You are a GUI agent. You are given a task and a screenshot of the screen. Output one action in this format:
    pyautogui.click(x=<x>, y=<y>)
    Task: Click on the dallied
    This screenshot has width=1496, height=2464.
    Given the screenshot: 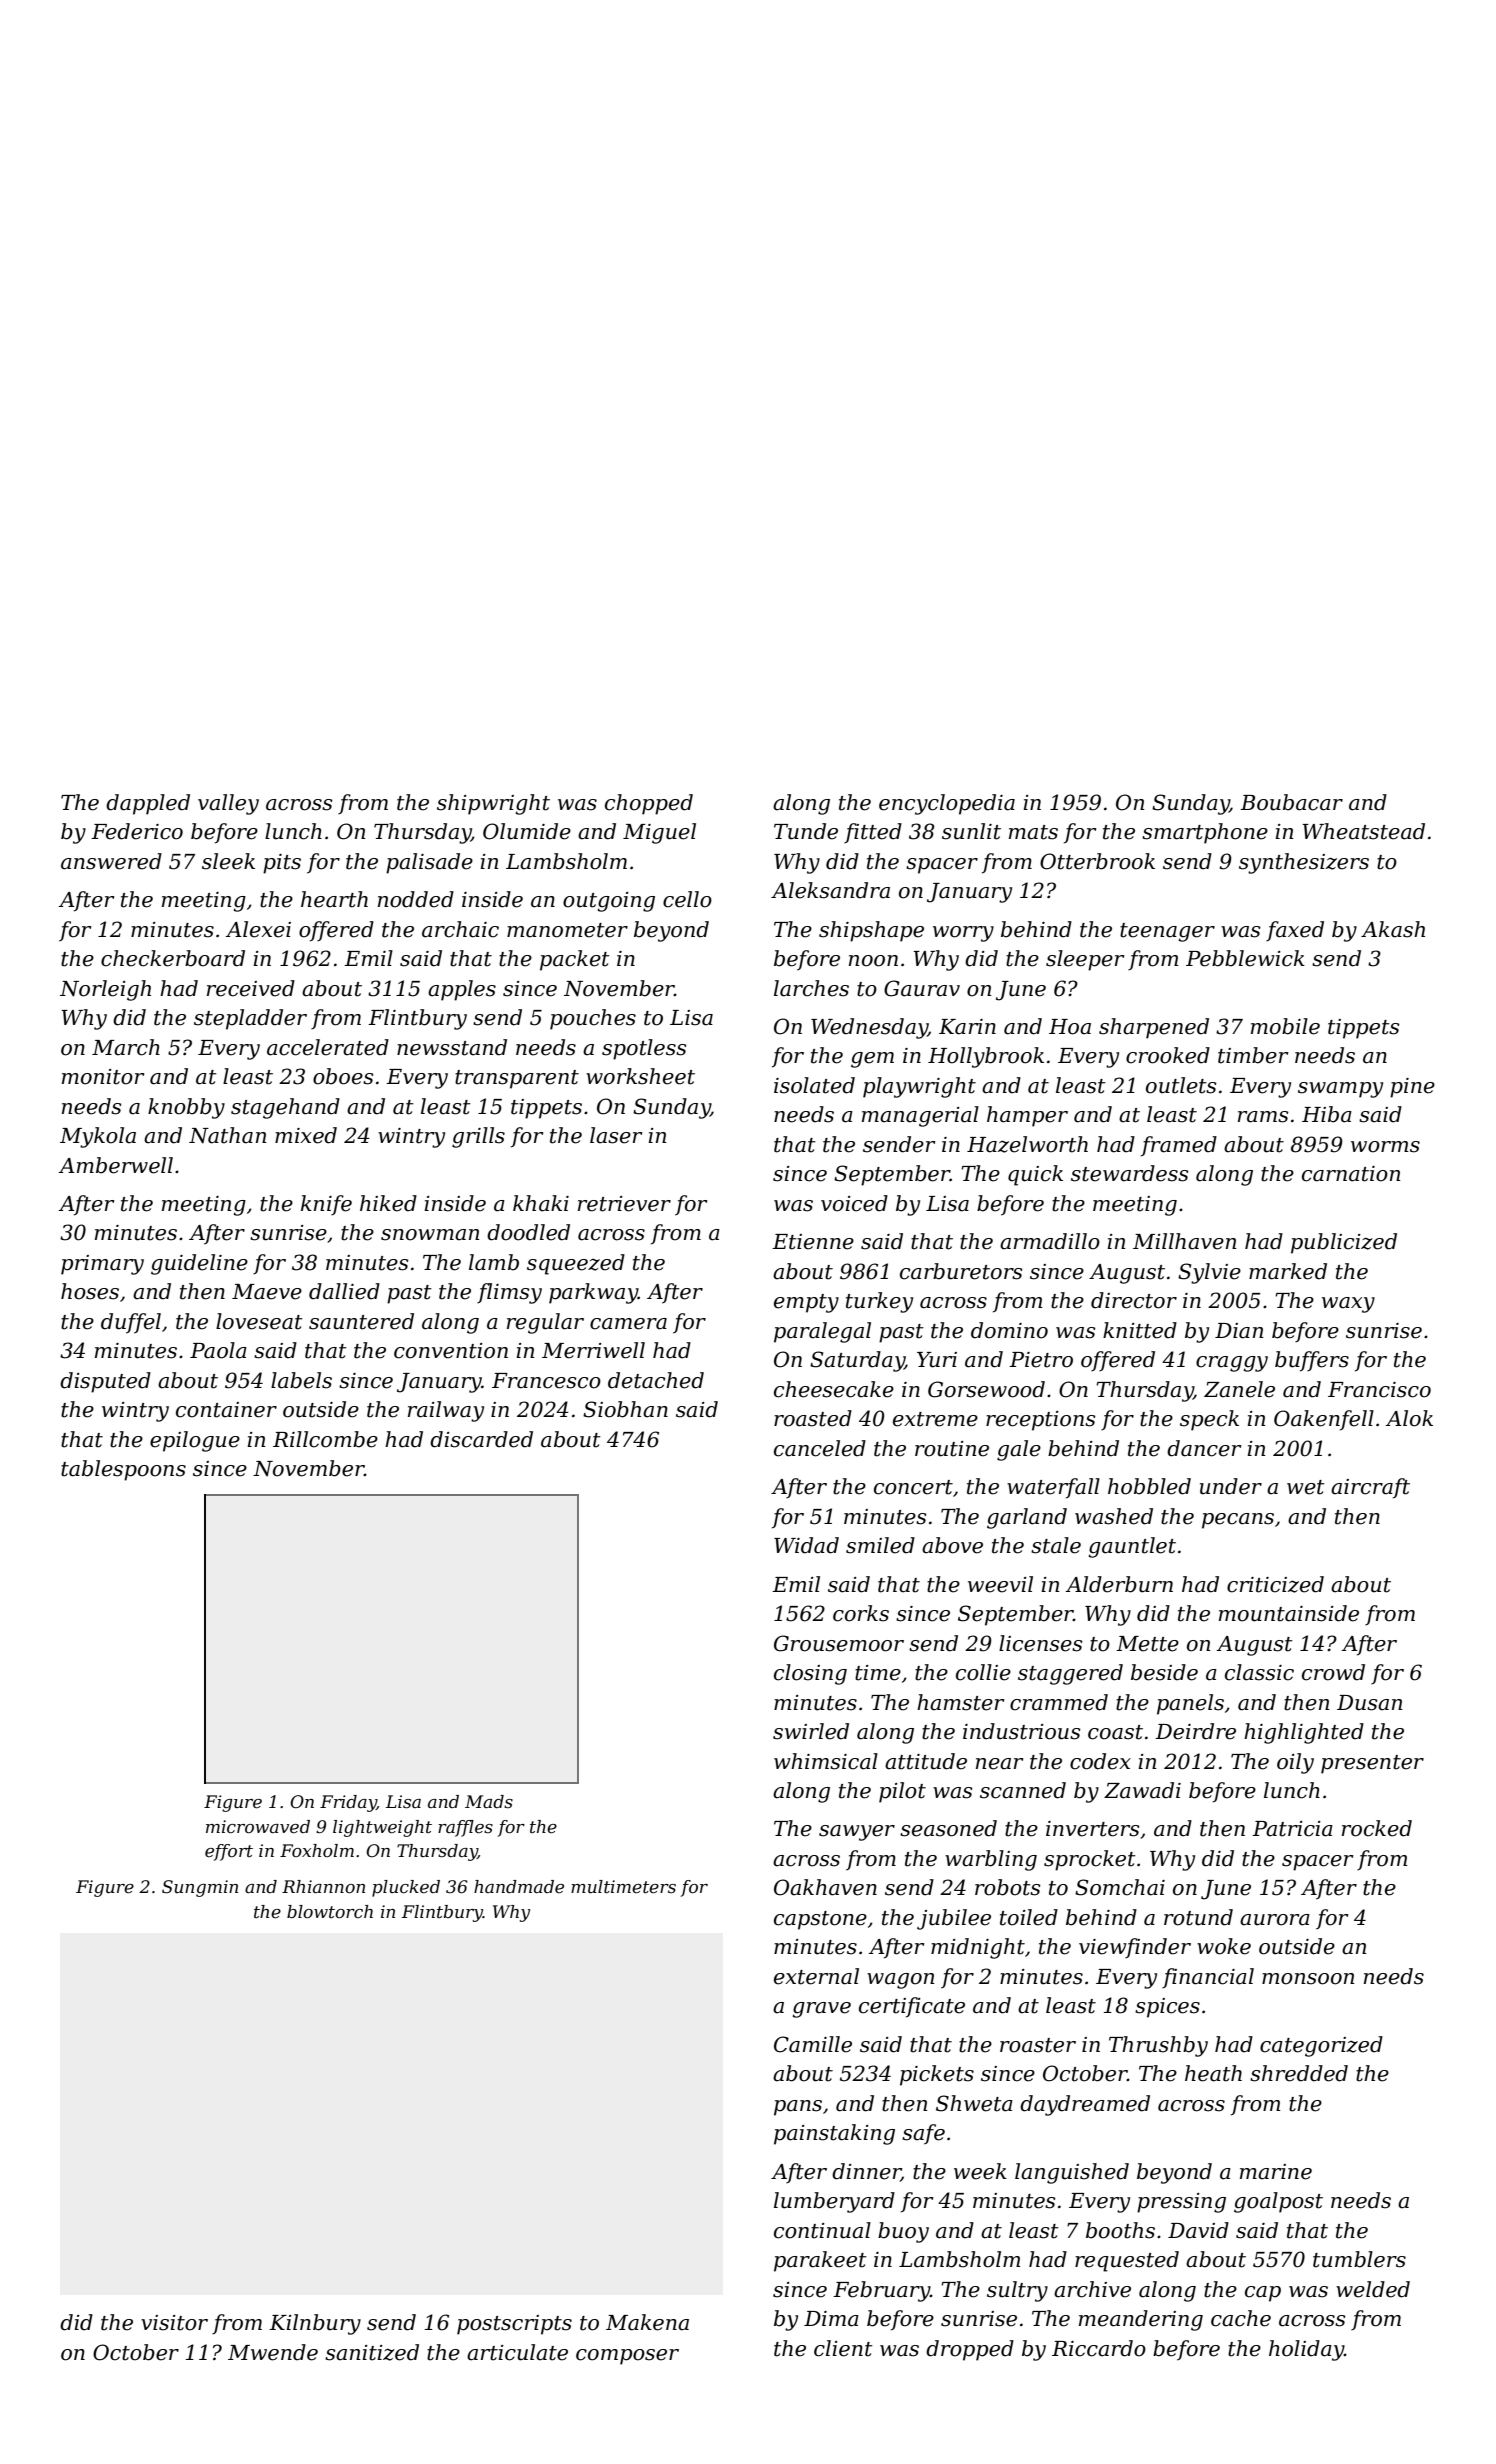 What is the action you would take?
    pyautogui.click(x=344, y=1291)
